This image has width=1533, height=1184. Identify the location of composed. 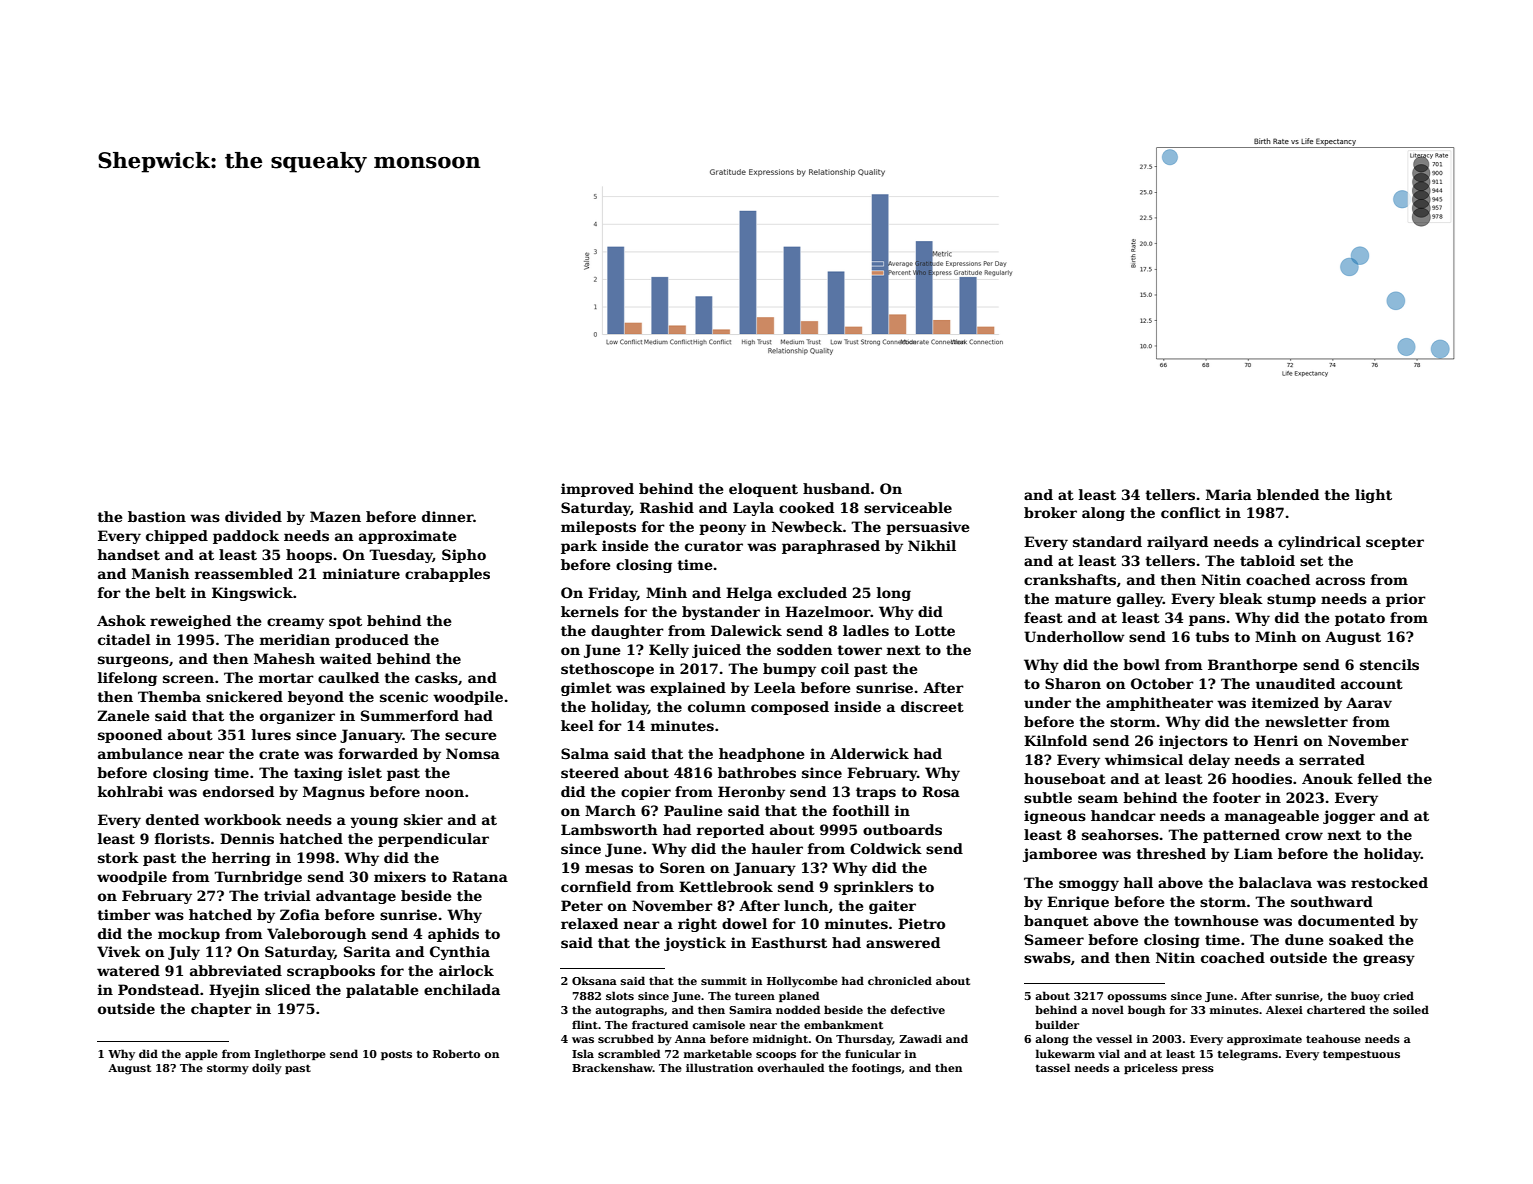
(790, 708).
